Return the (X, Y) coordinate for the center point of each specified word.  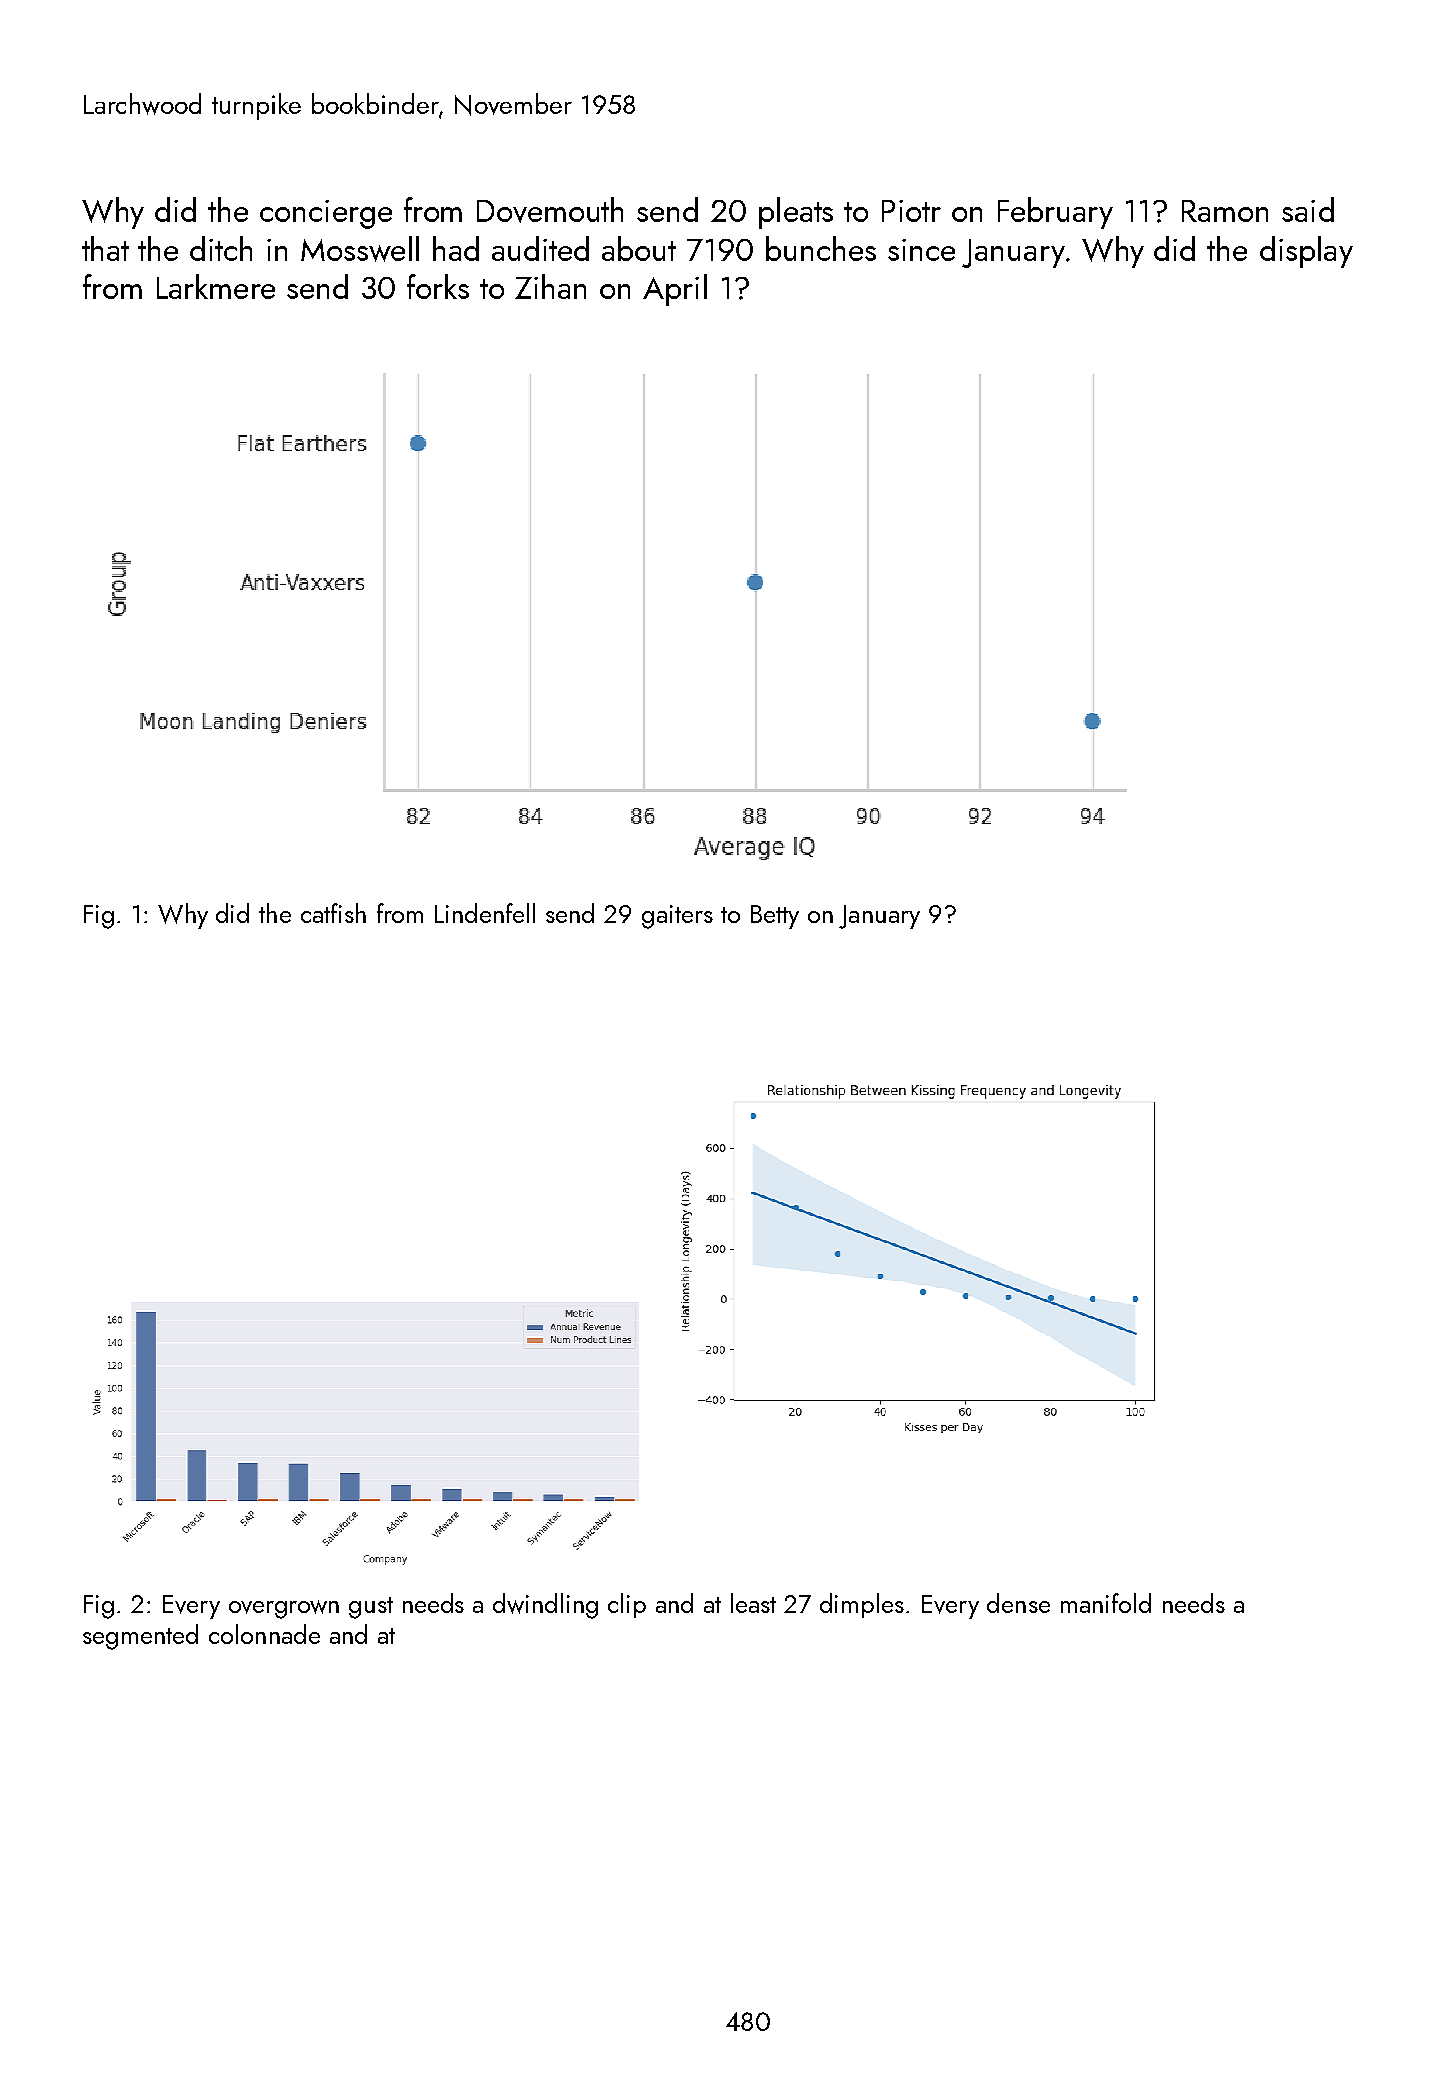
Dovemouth (550, 210)
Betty (775, 917)
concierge (326, 214)
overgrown (284, 1609)
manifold (1106, 1603)
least (753, 1603)
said (1308, 209)
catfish (333, 913)
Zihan (550, 286)
